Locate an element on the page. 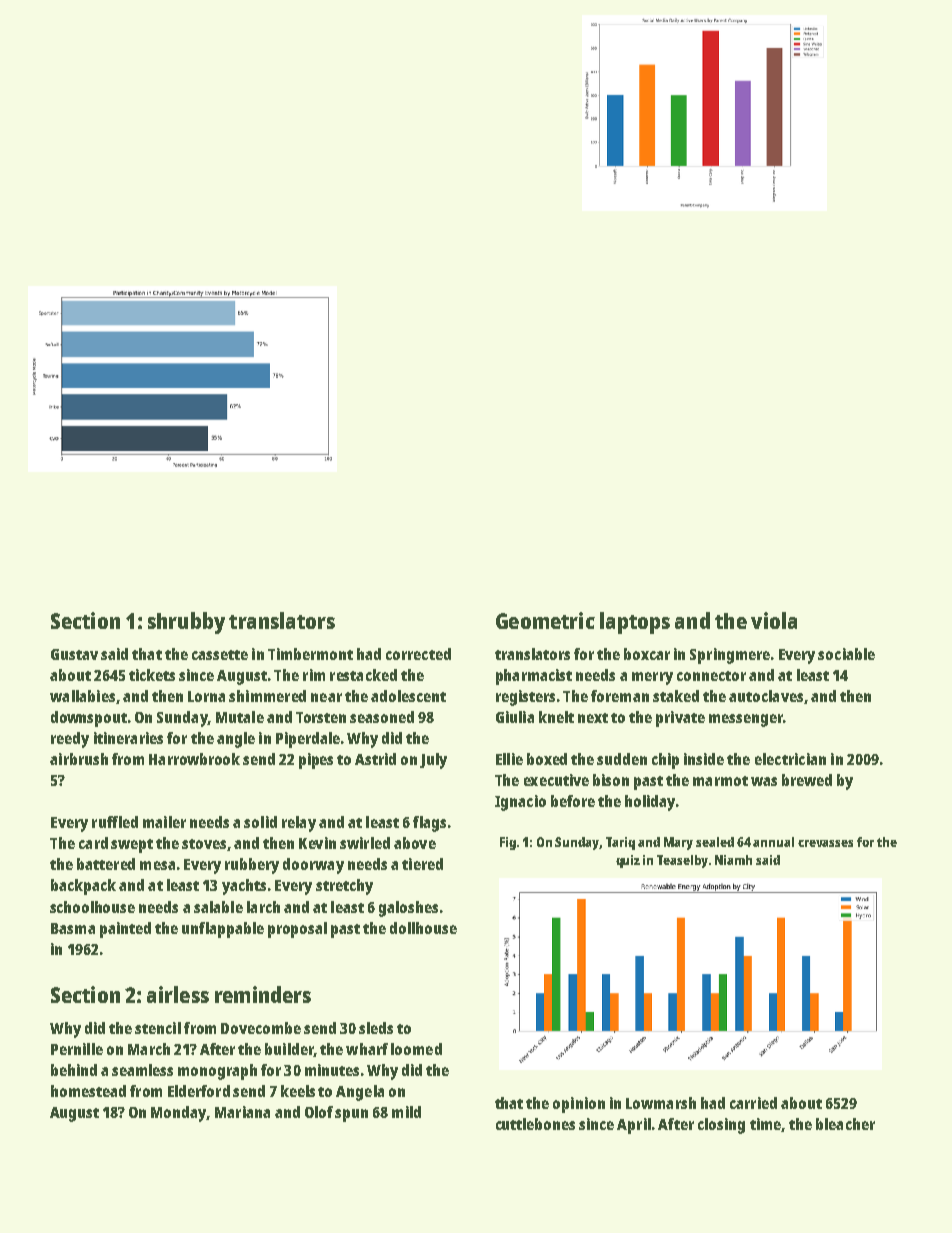 This document has width=952, height=1233. viola is located at coordinates (774, 620).
